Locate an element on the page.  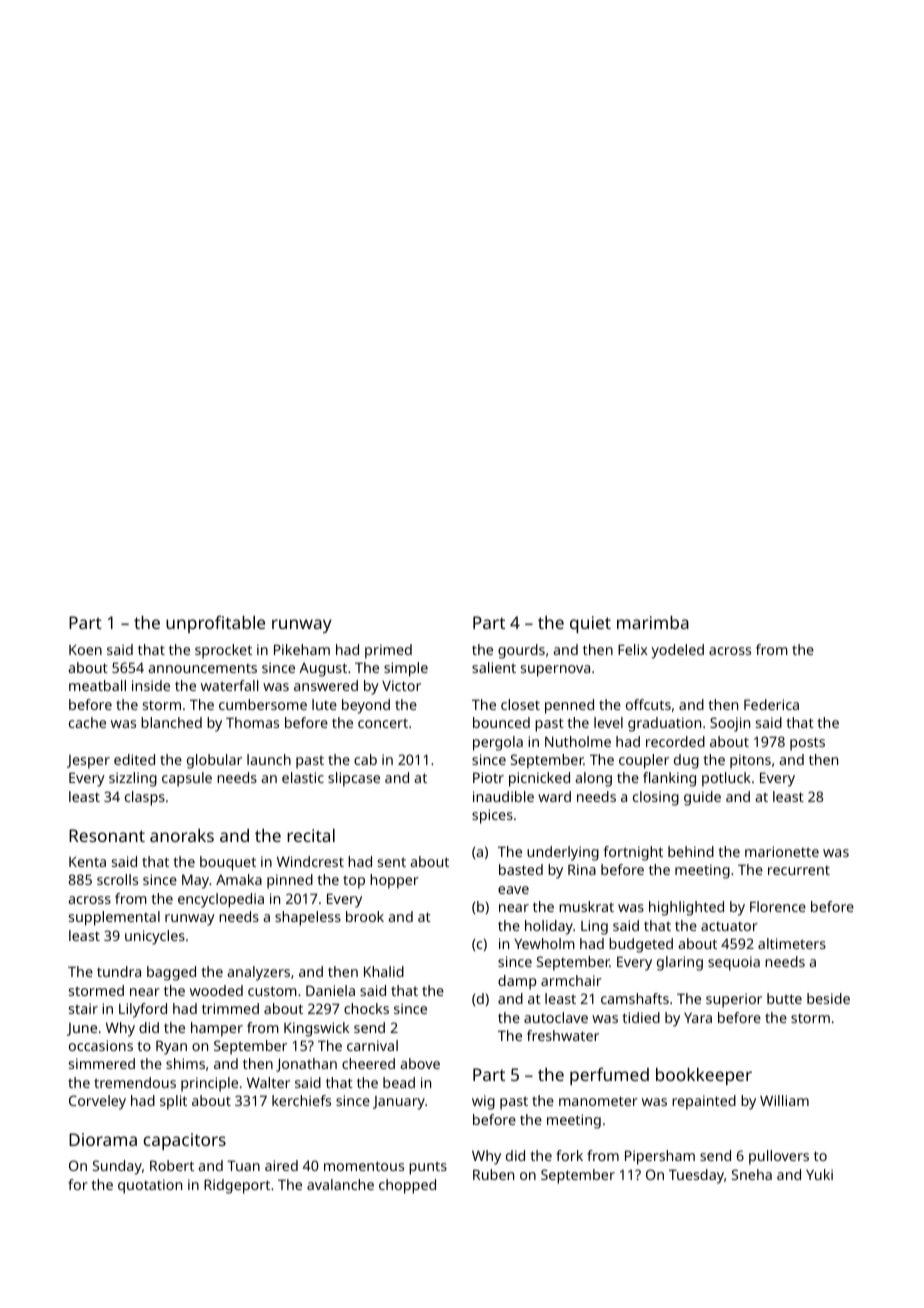
Sneha is located at coordinates (752, 1174).
